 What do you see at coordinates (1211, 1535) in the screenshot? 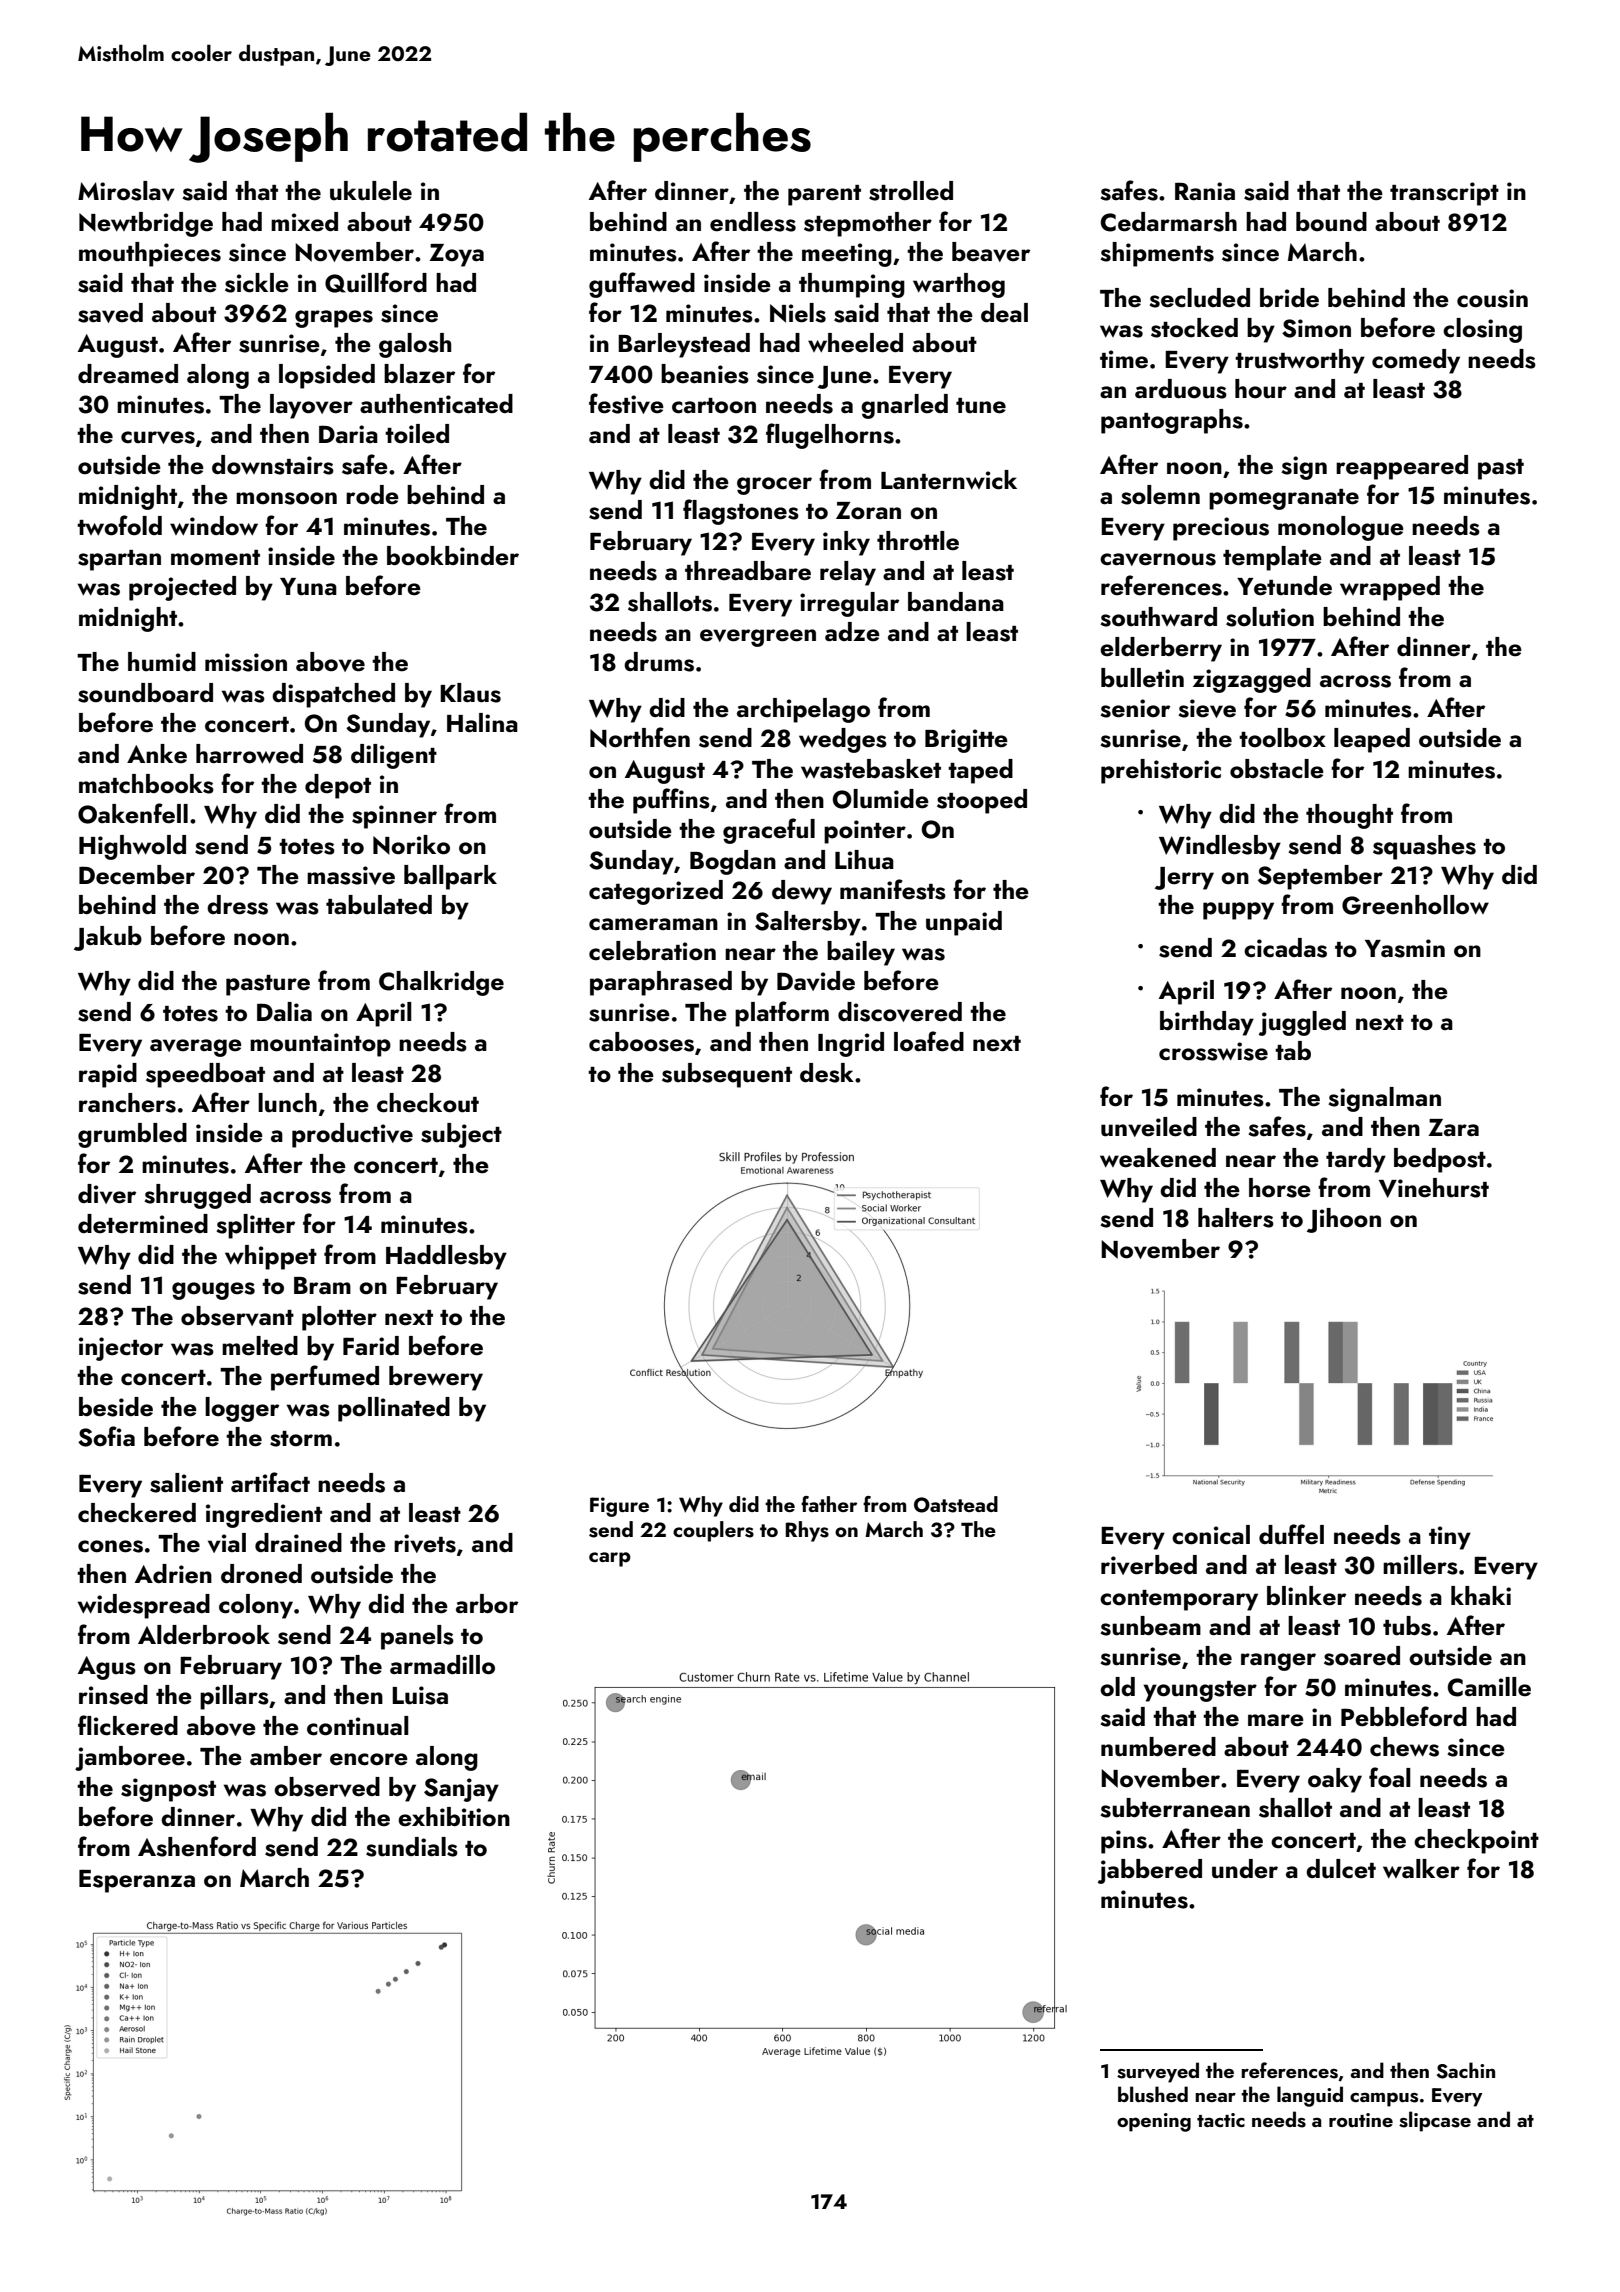
I see `conical` at bounding box center [1211, 1535].
